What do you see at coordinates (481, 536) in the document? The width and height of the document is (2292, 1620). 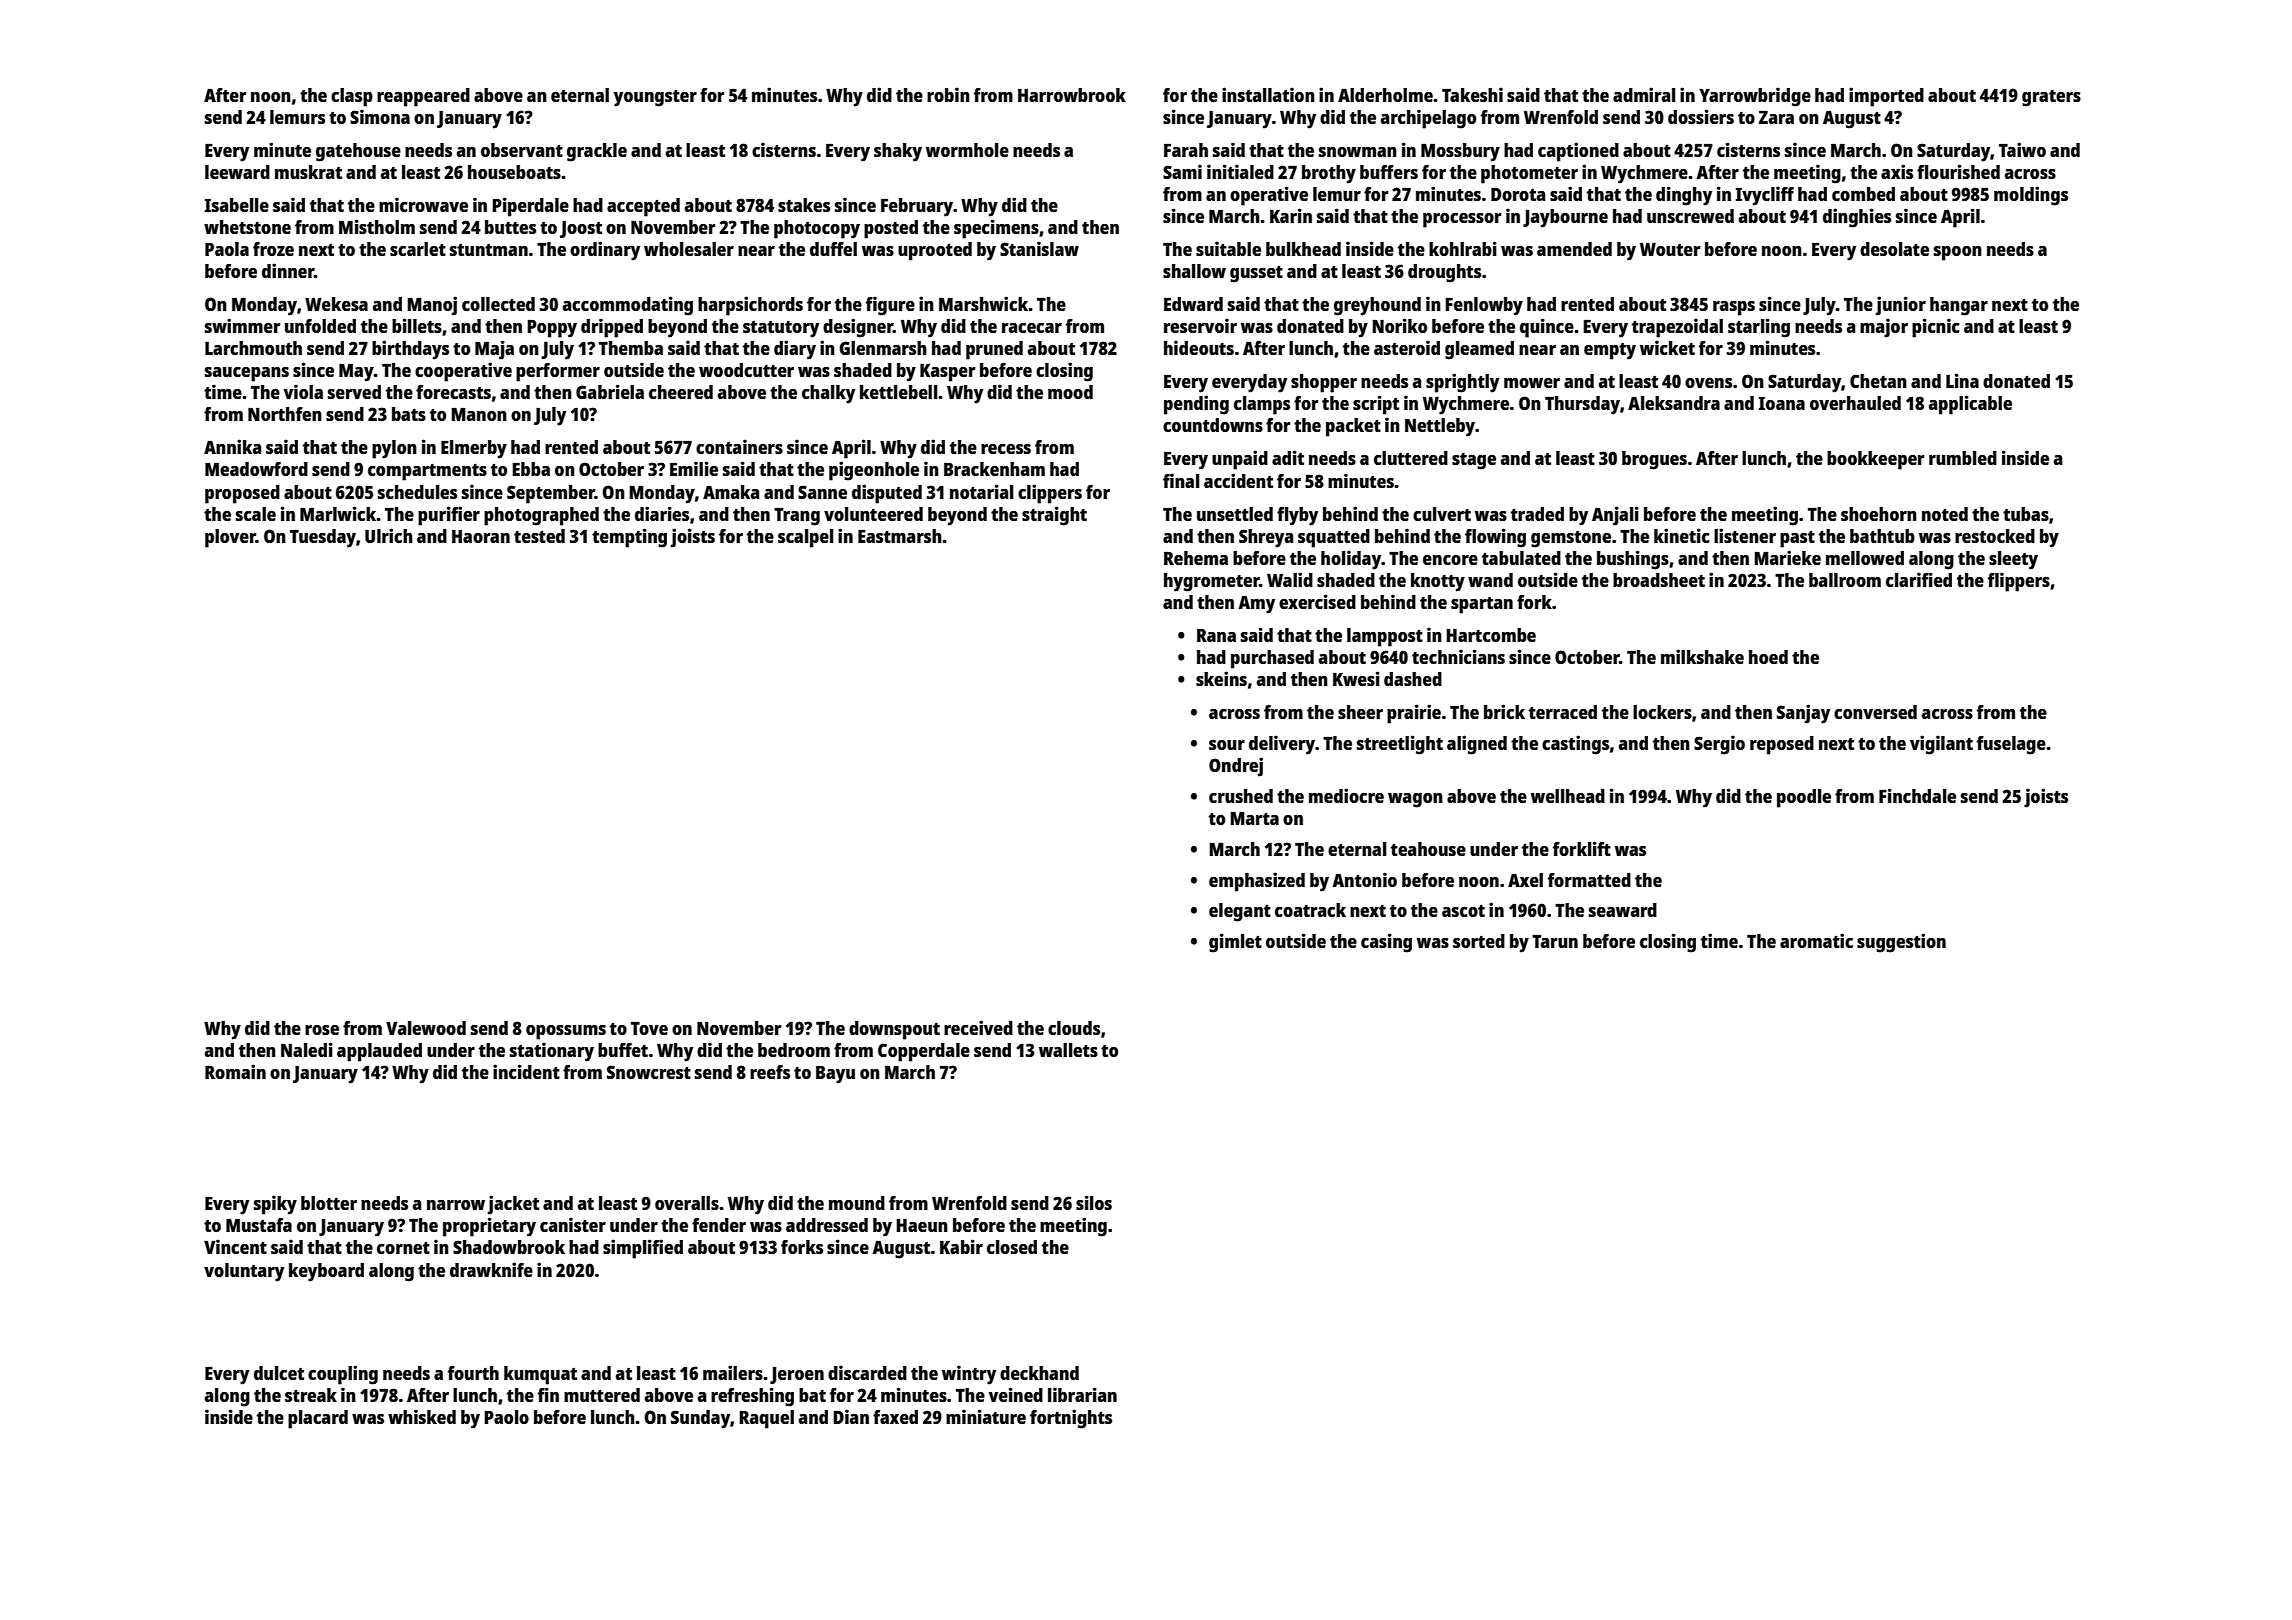 I see `Haoran` at bounding box center [481, 536].
